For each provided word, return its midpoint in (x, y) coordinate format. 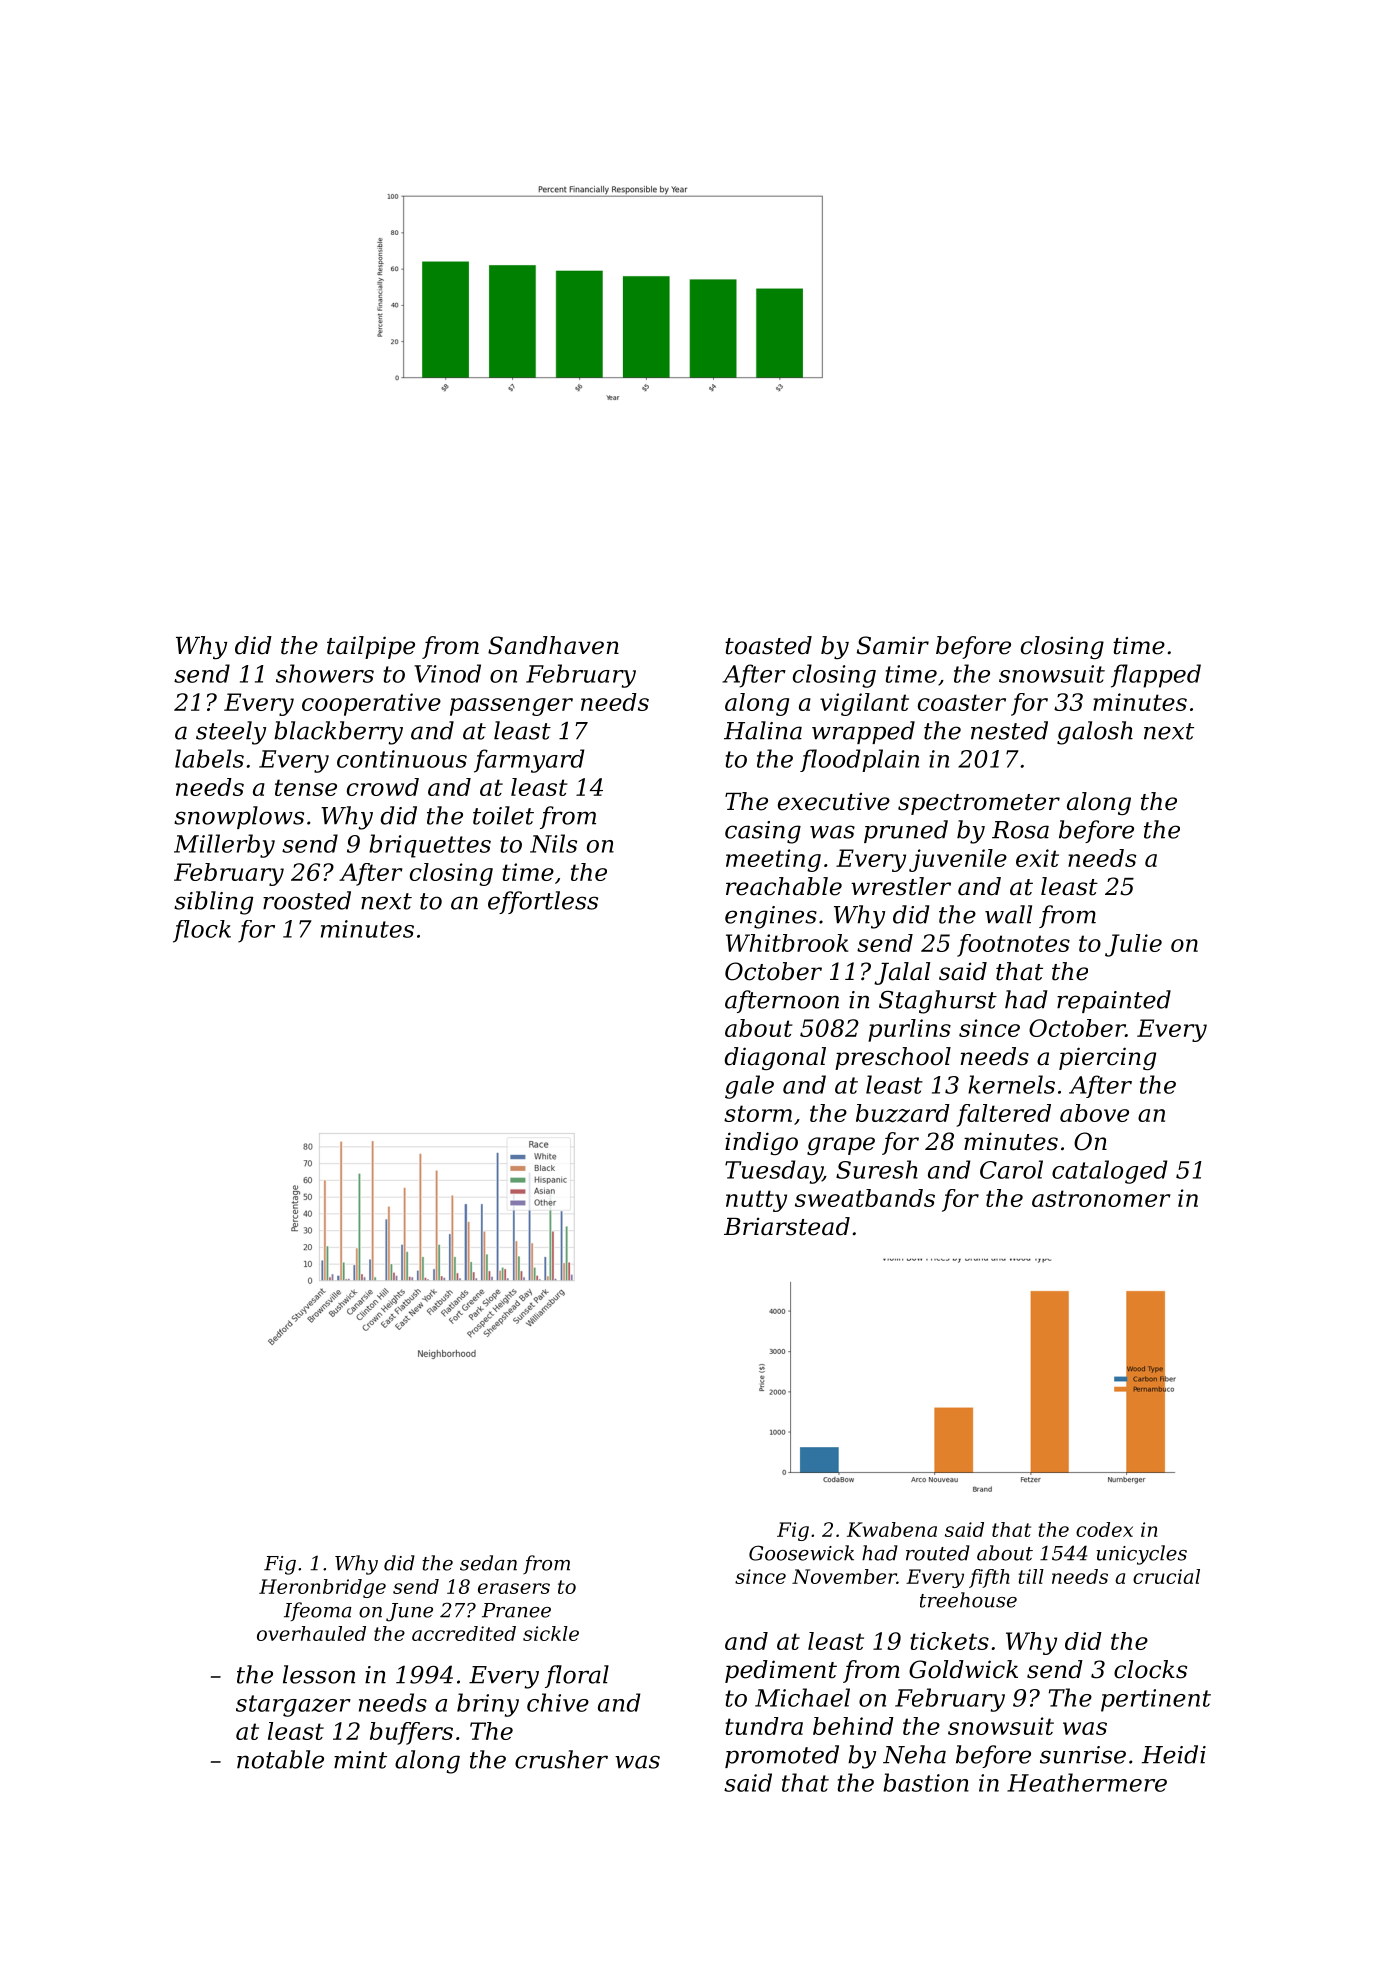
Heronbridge (322, 1588)
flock (202, 931)
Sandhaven (553, 645)
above (1094, 1113)
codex (1104, 1529)
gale (749, 1087)
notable (280, 1759)
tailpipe (371, 647)
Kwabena (892, 1529)
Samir (893, 645)
